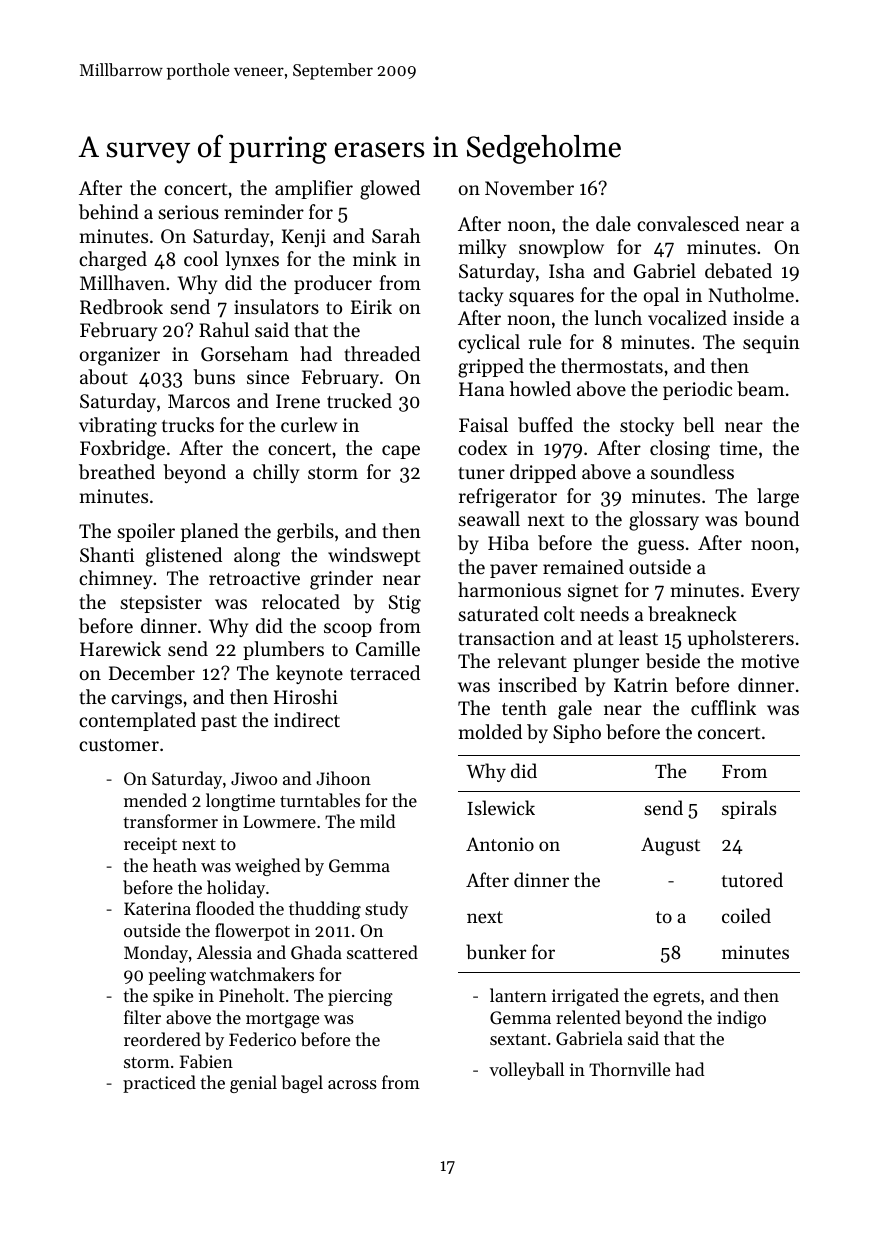 Image resolution: width=879 pixels, height=1247 pixels. I want to click on guess, so click(661, 547).
